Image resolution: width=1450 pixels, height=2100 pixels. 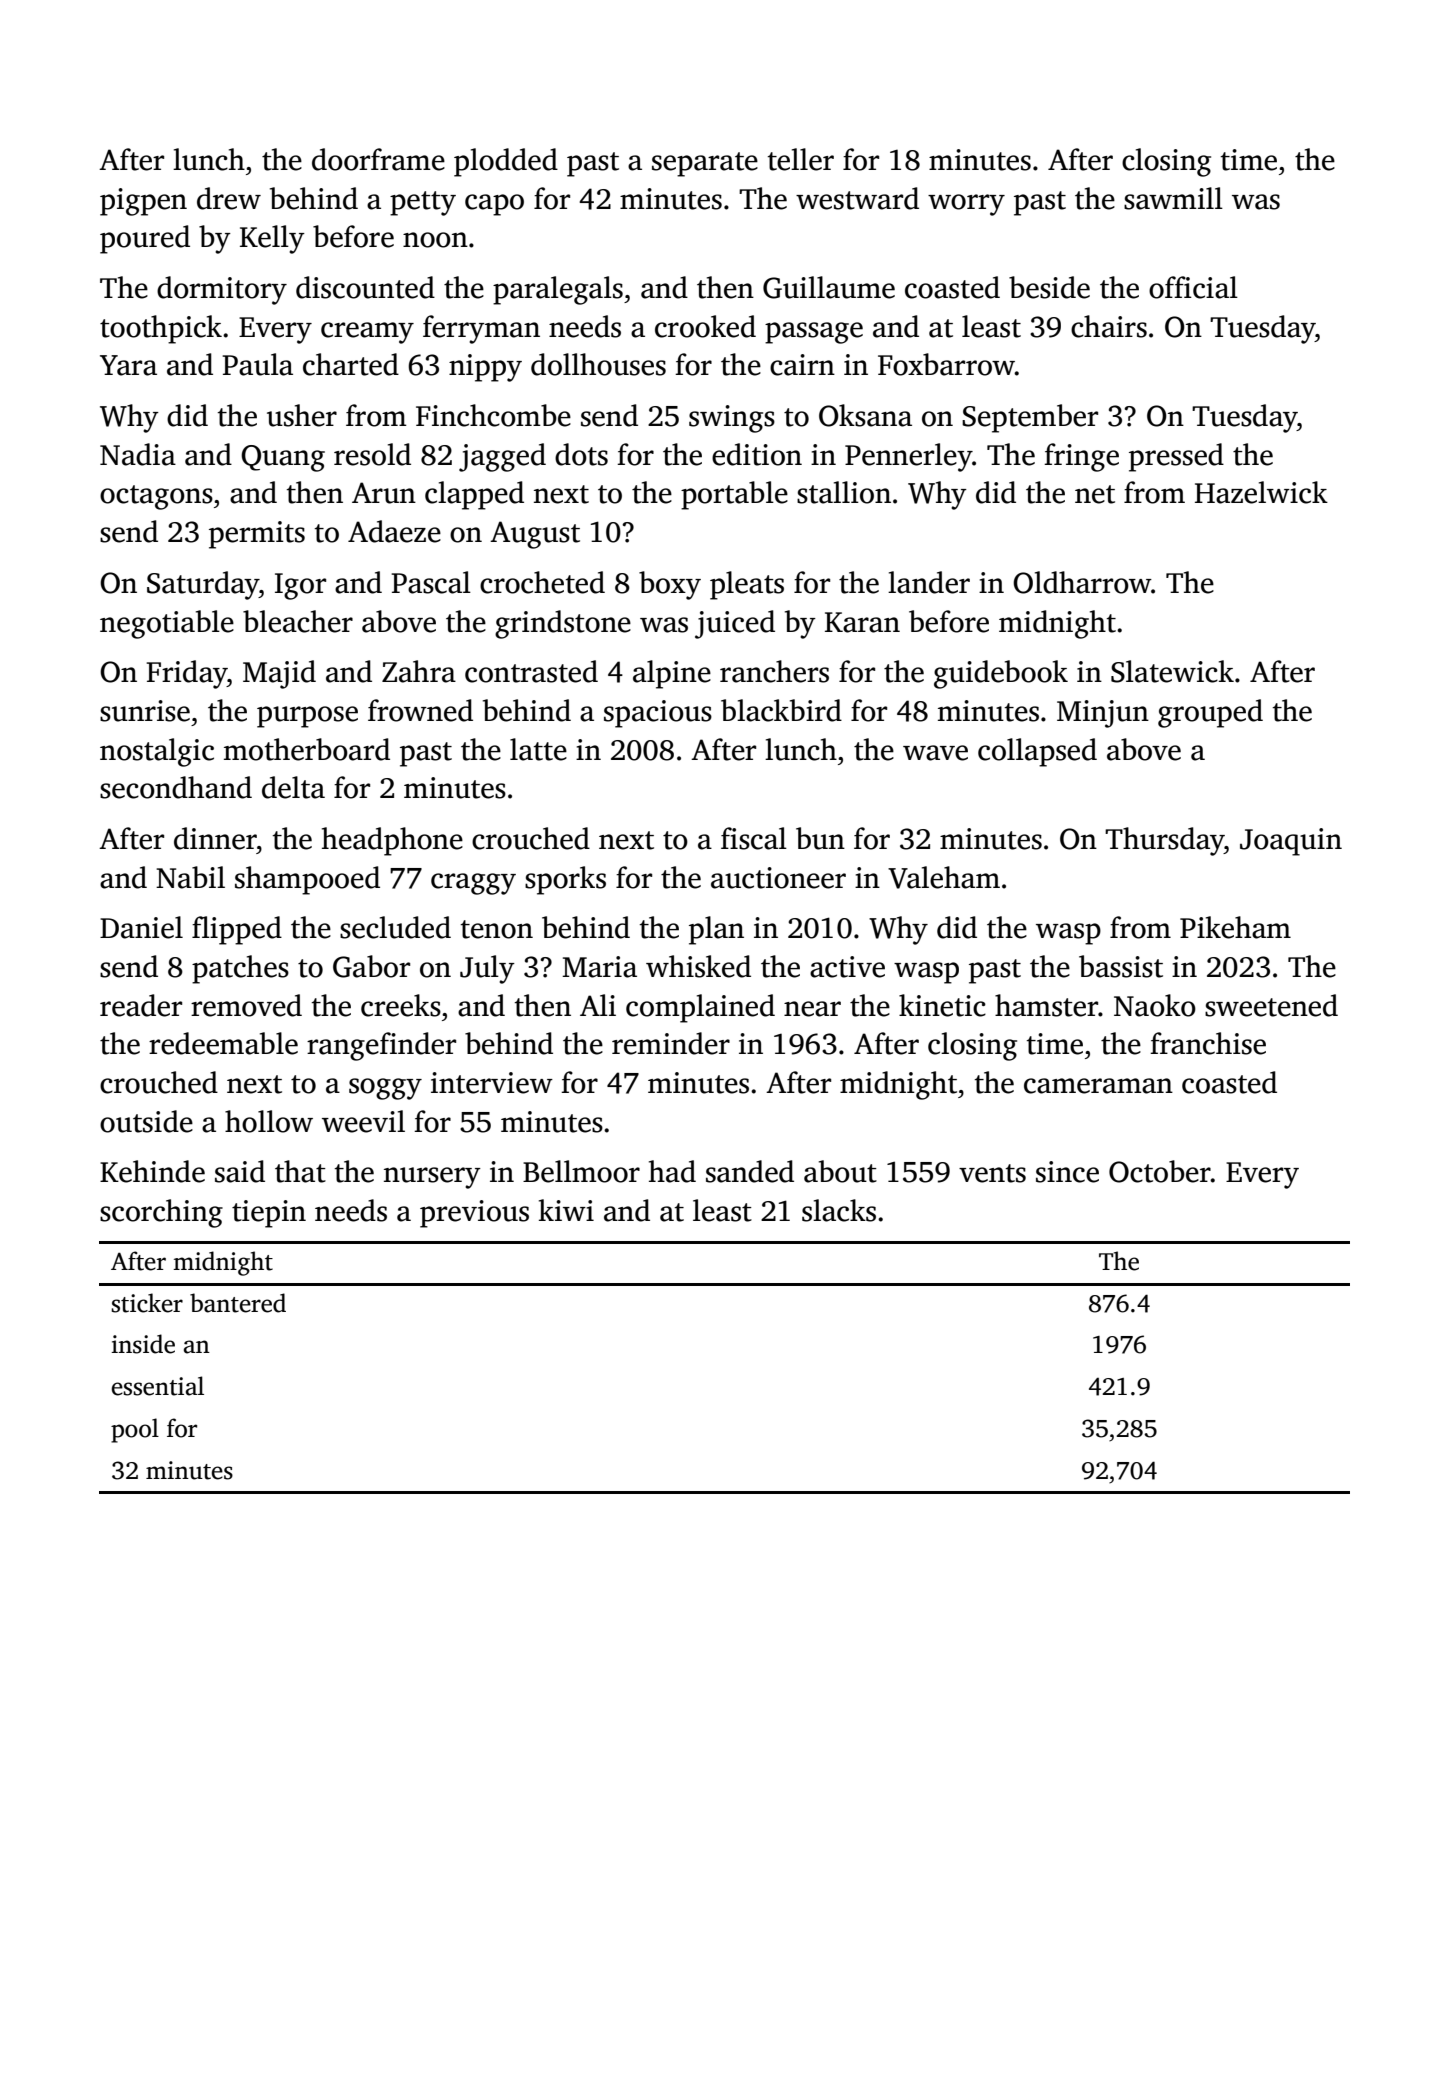 I want to click on essential, so click(x=158, y=1386).
